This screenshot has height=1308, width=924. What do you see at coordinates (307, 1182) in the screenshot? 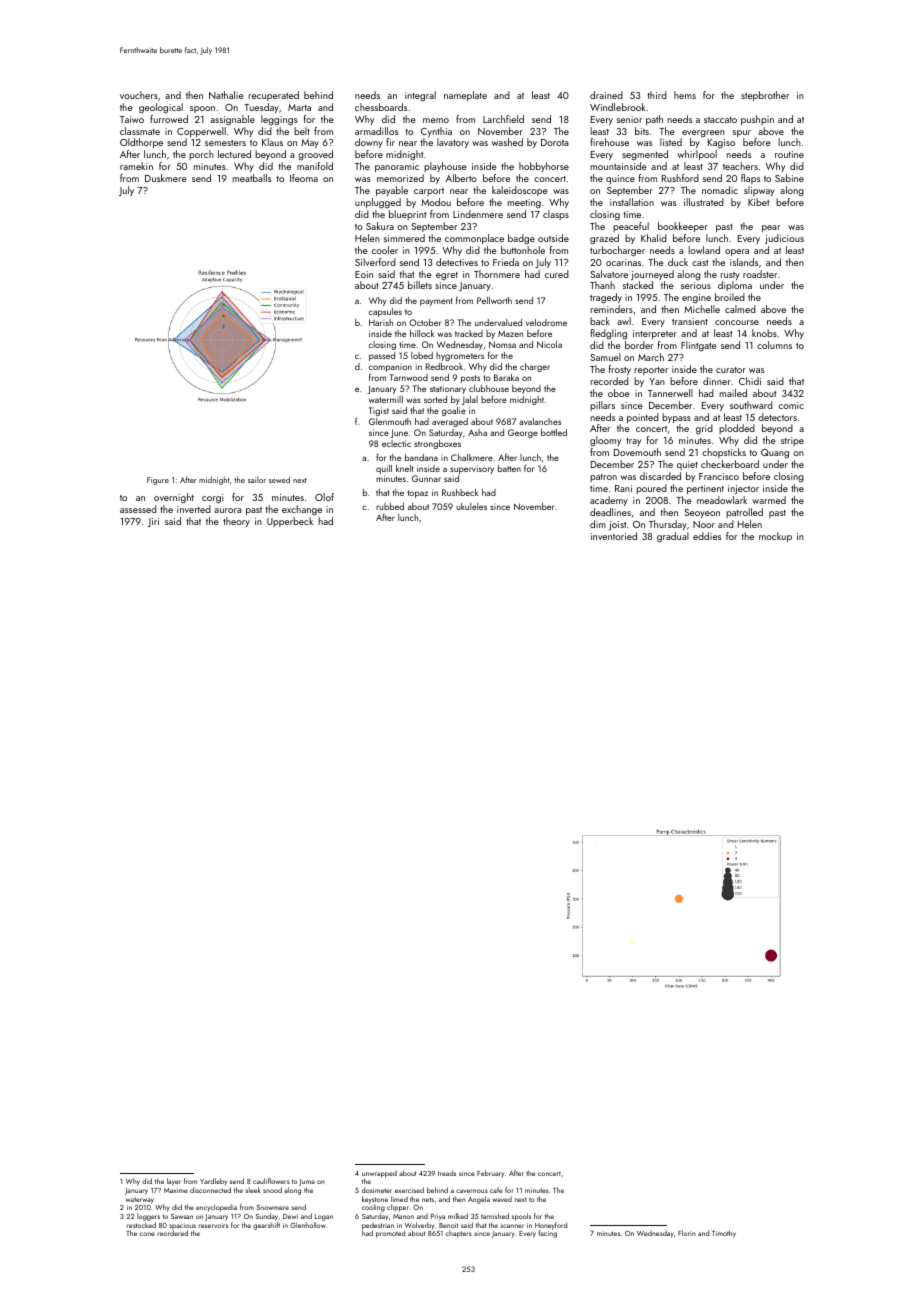
I see `Juma` at bounding box center [307, 1182].
